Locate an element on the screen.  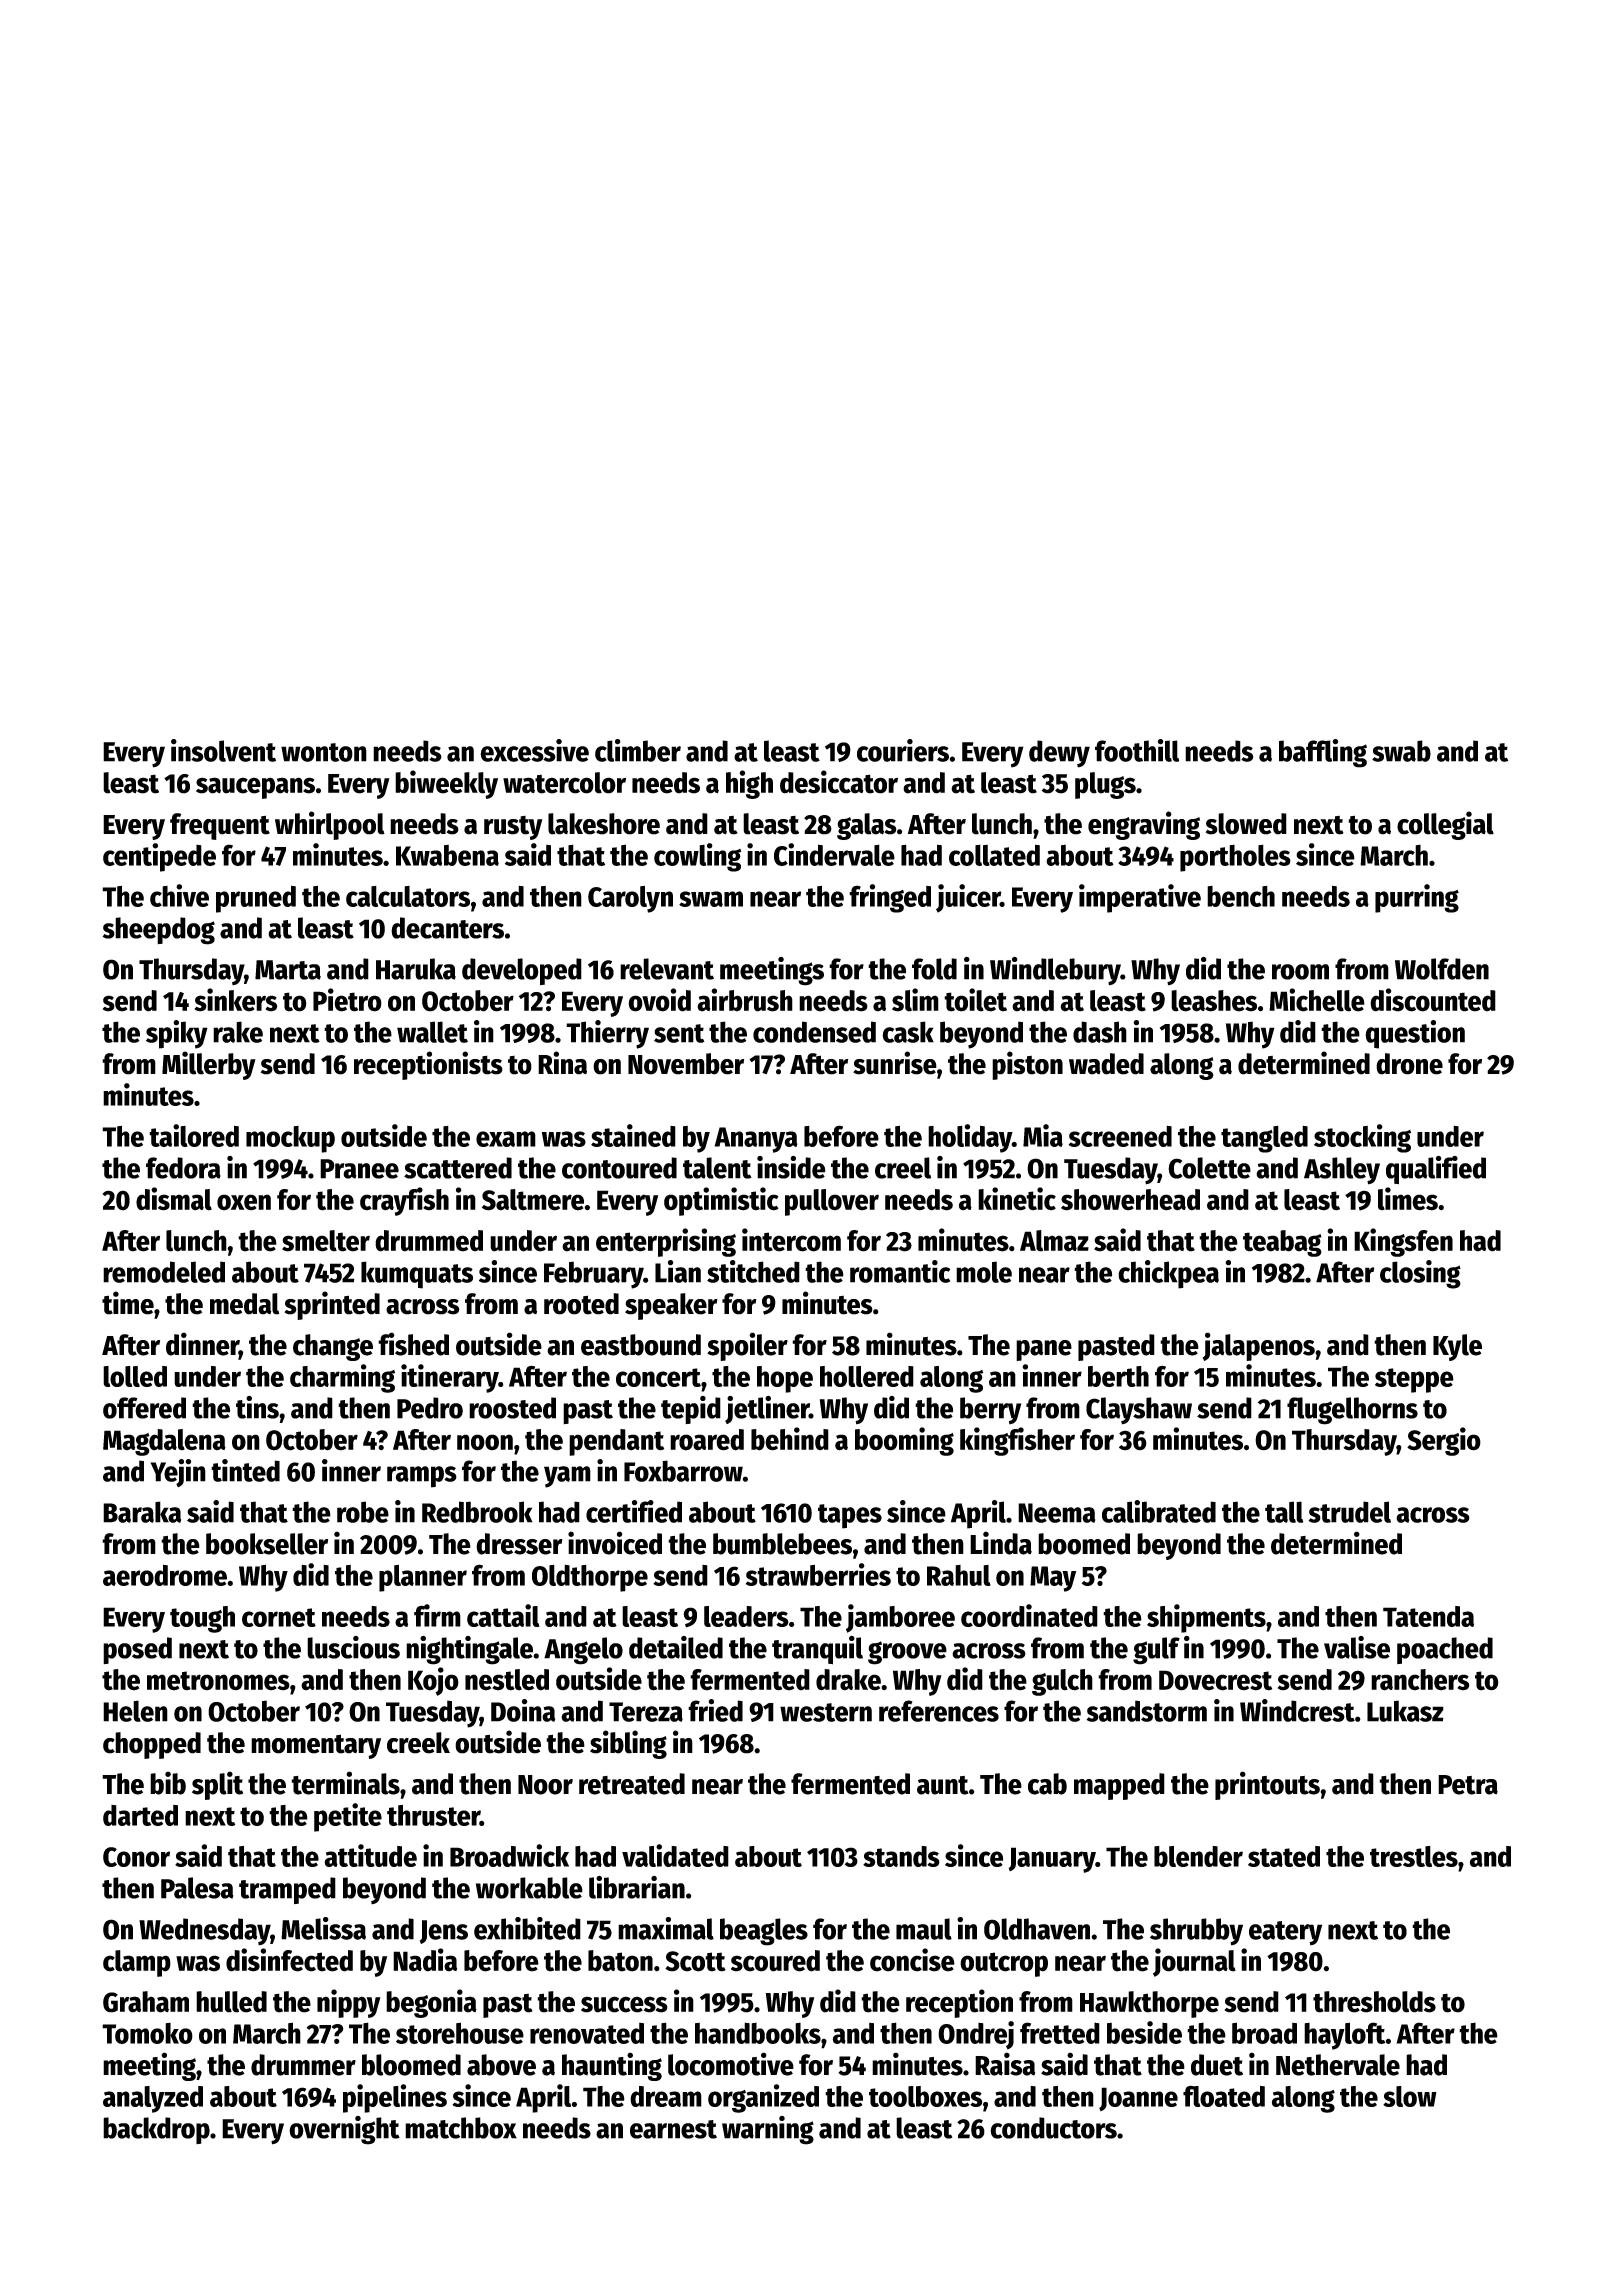
couriers is located at coordinates (903, 750).
